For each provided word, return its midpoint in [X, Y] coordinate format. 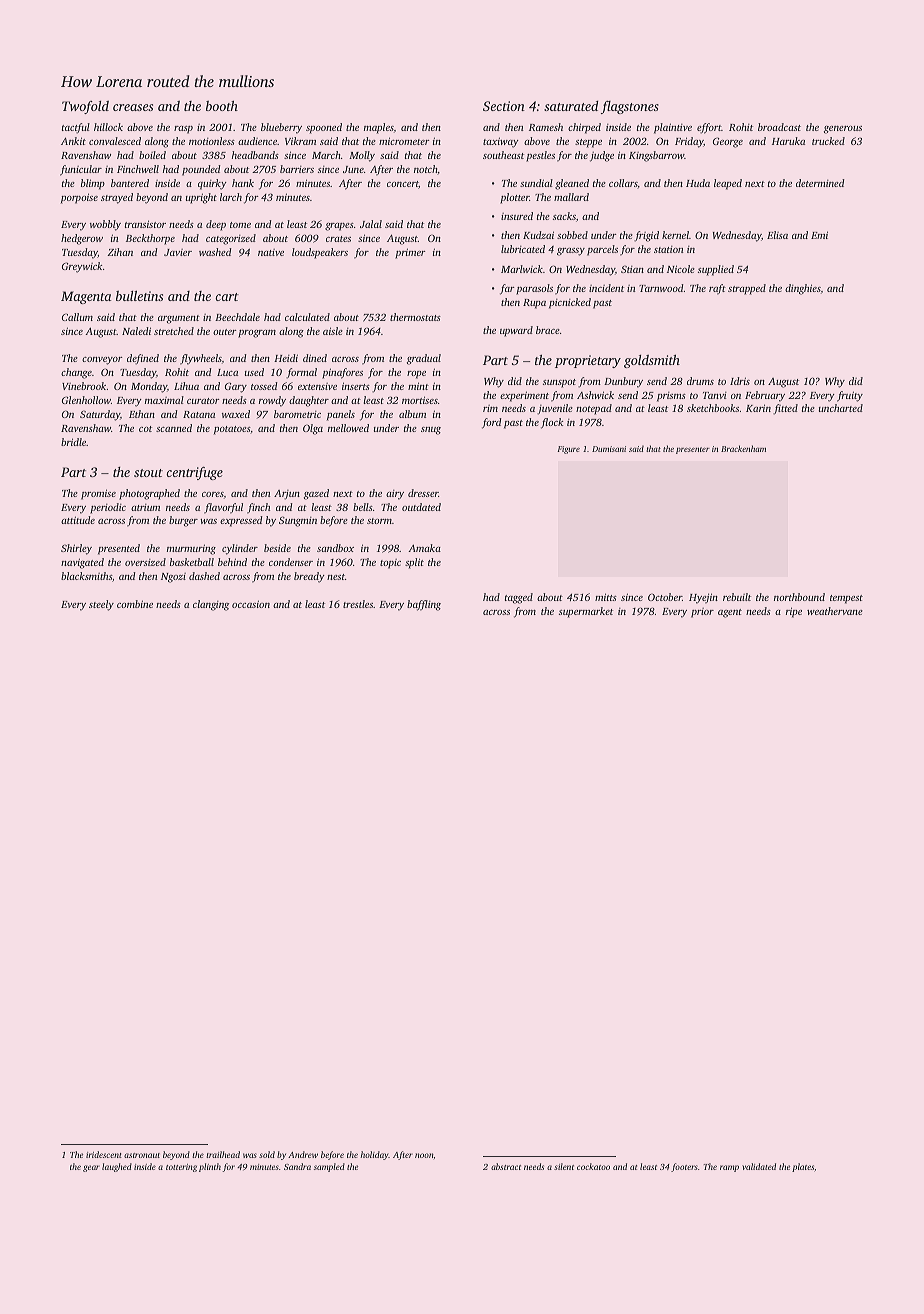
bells [363, 507]
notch [426, 170]
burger [183, 521]
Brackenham [743, 448]
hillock [108, 127]
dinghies [803, 289]
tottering [181, 1168]
